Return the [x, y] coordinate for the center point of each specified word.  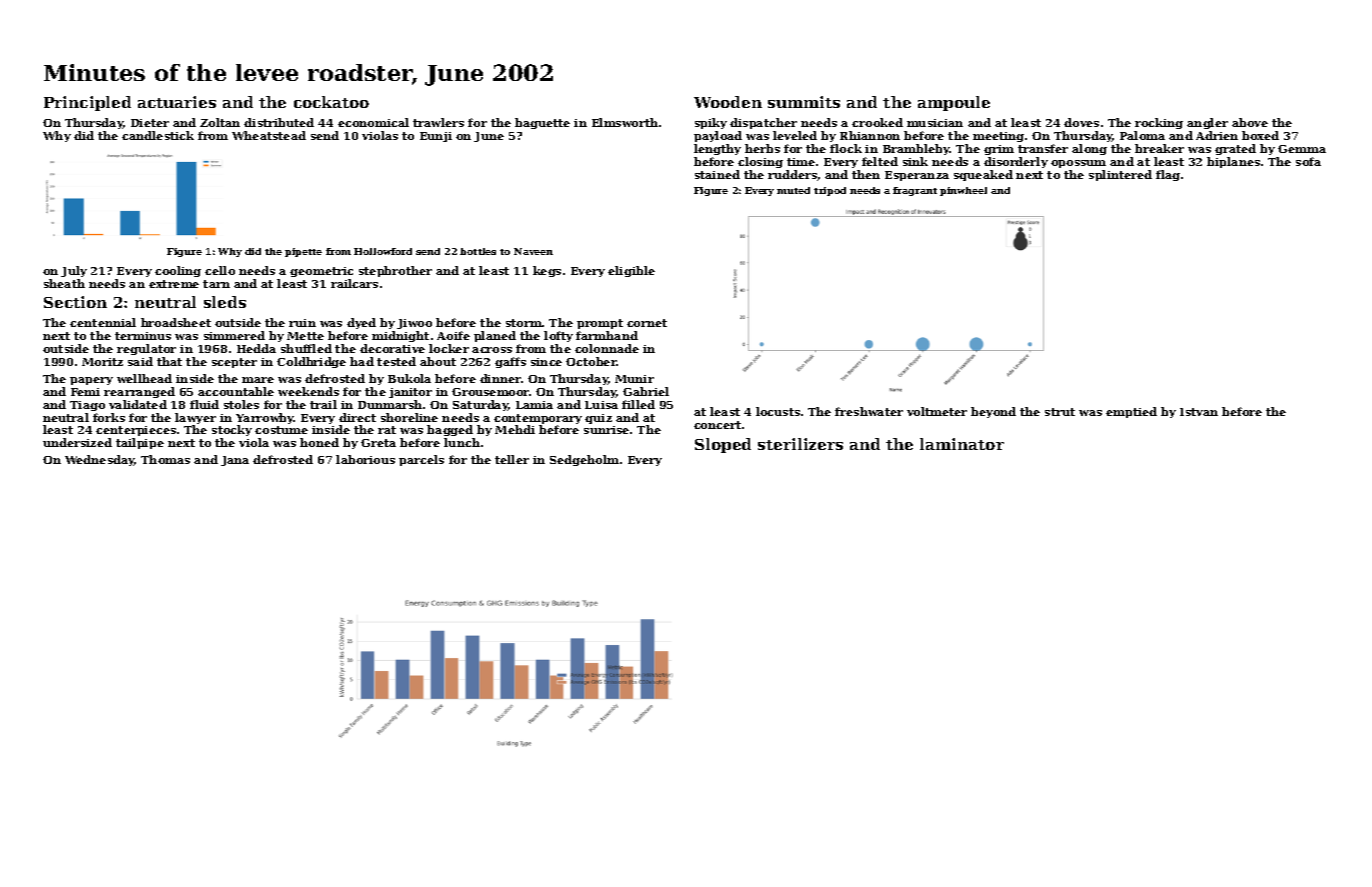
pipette [303, 252]
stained [717, 174]
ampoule [954, 103]
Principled [87, 103]
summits [804, 102]
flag [1168, 175]
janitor [410, 393]
